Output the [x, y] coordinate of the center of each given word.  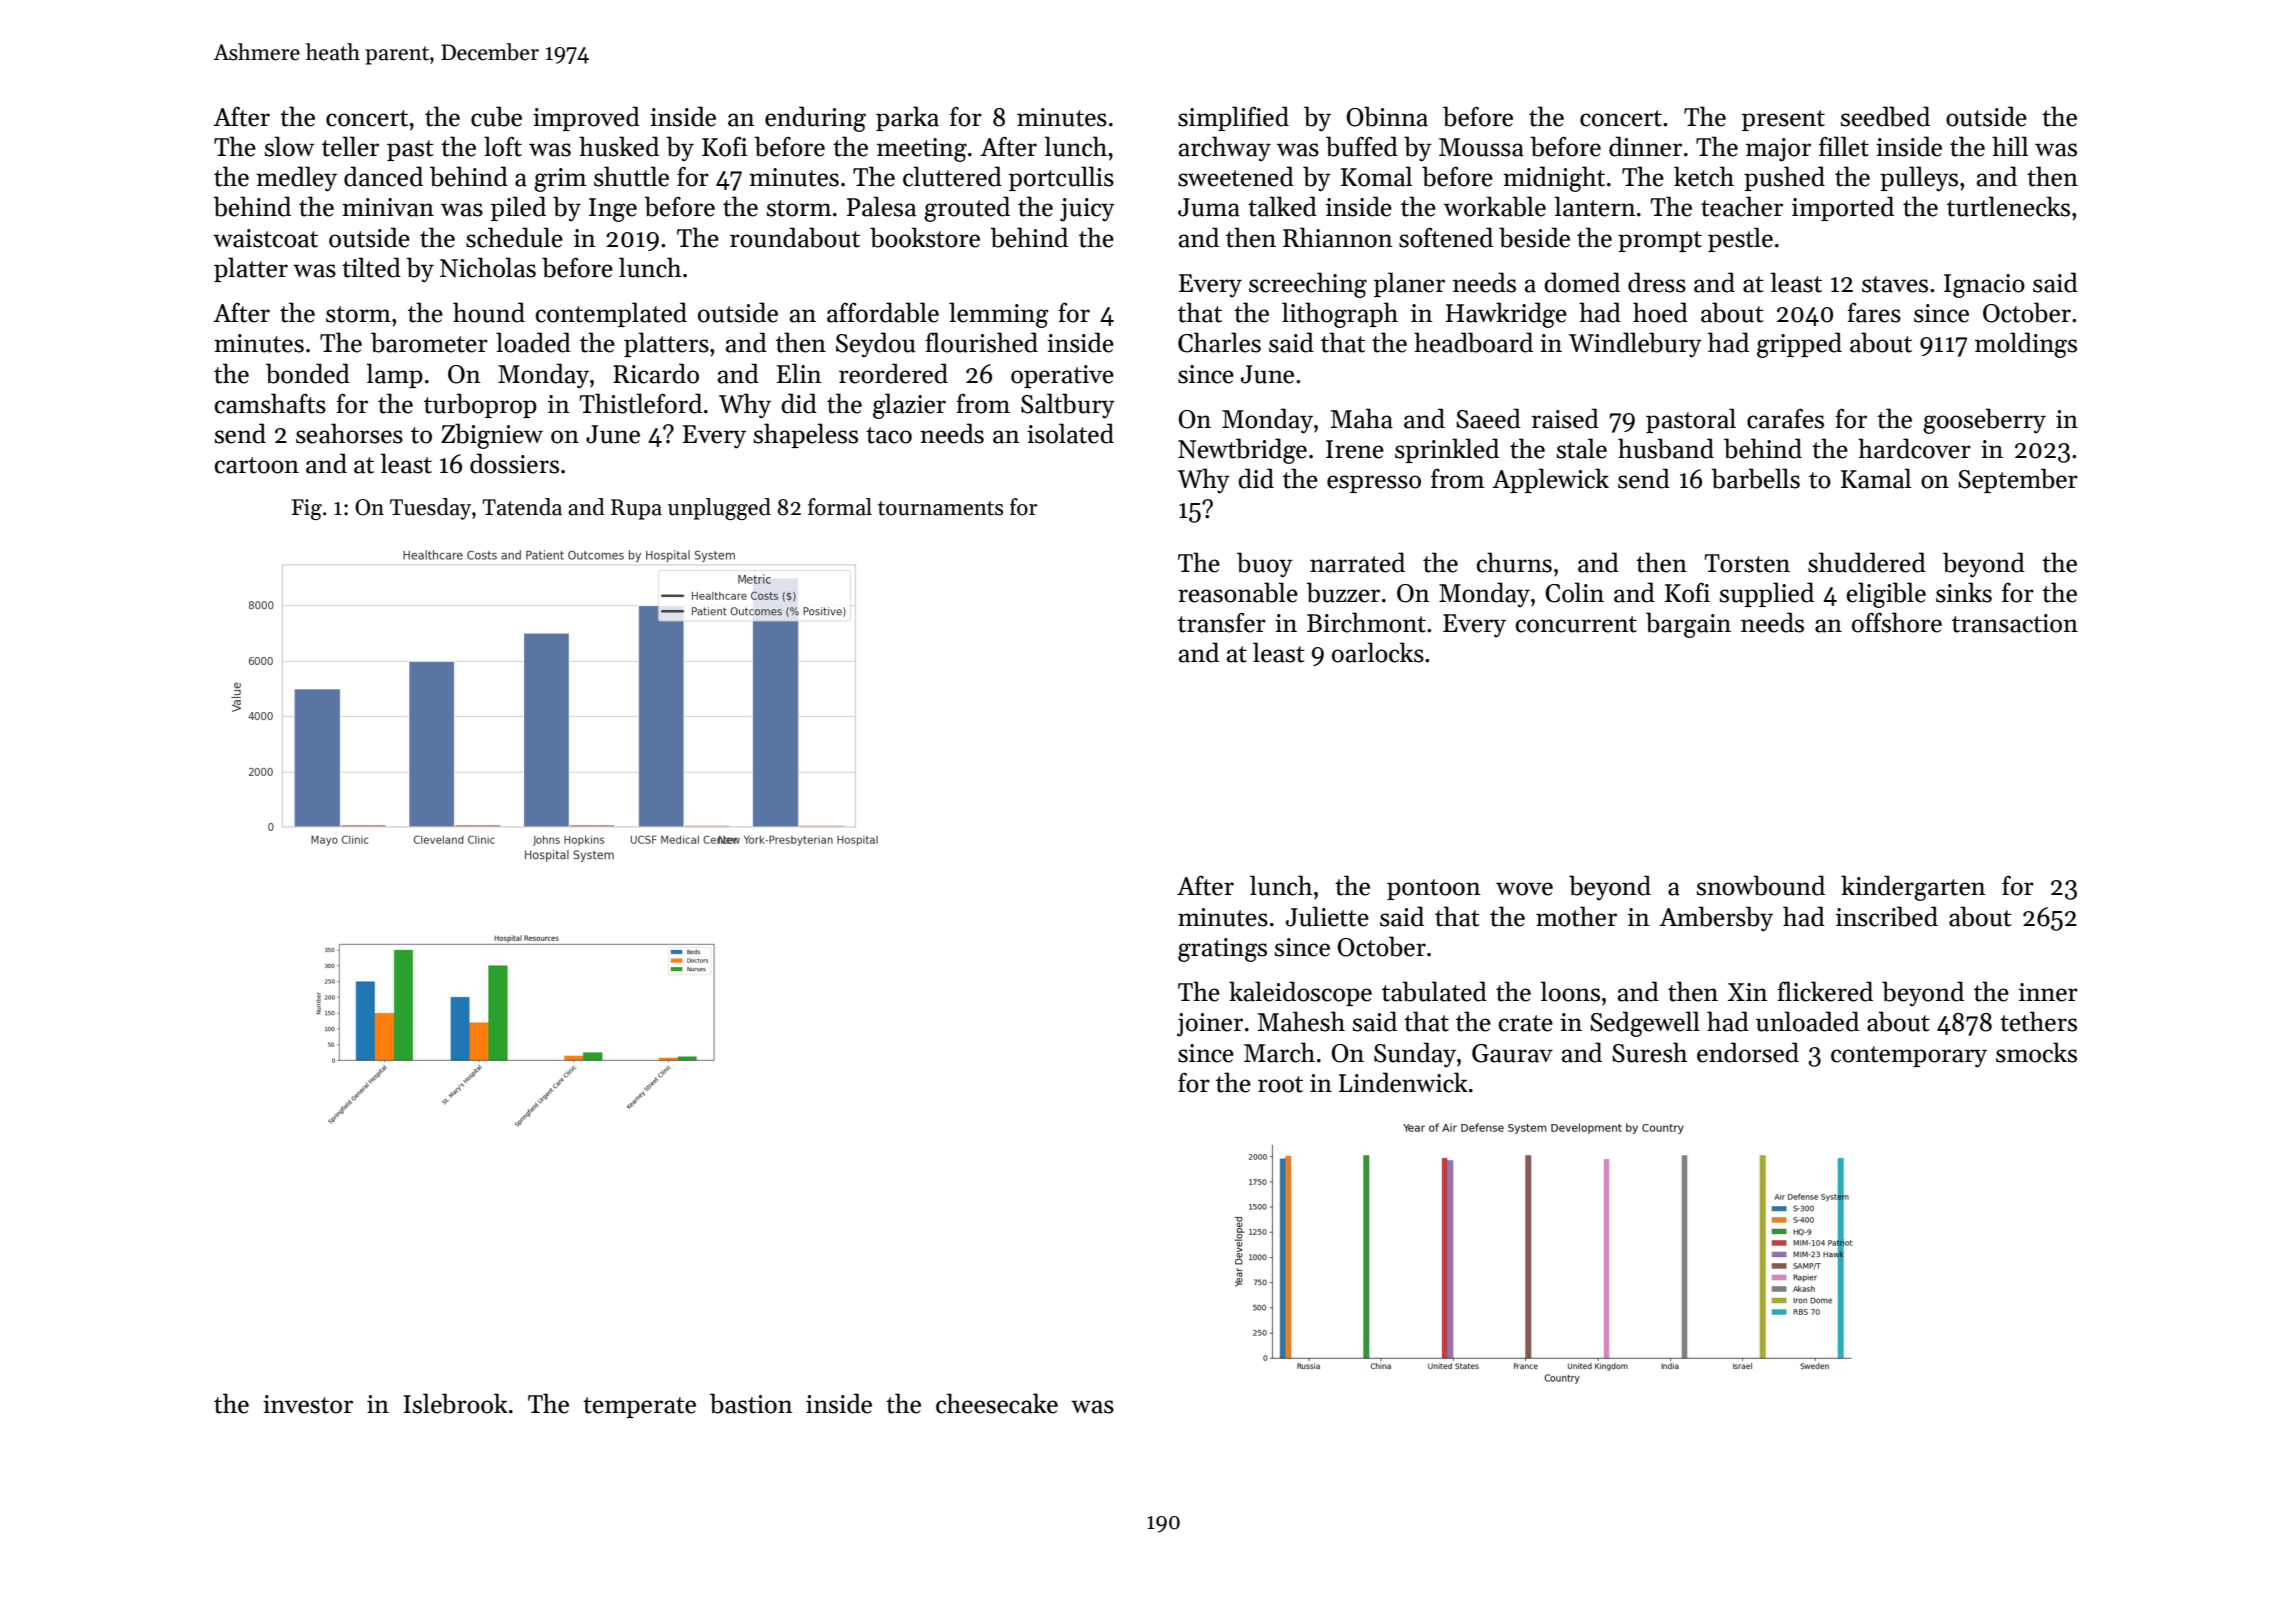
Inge [613, 210]
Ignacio [1984, 286]
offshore [1897, 622]
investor [308, 1404]
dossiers [514, 463]
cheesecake [997, 1403]
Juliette [1327, 916]
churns [1514, 562]
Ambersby [1716, 919]
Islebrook [456, 1403]
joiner [1210, 1025]
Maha [1362, 418]
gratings [1222, 950]
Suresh [1650, 1052]
